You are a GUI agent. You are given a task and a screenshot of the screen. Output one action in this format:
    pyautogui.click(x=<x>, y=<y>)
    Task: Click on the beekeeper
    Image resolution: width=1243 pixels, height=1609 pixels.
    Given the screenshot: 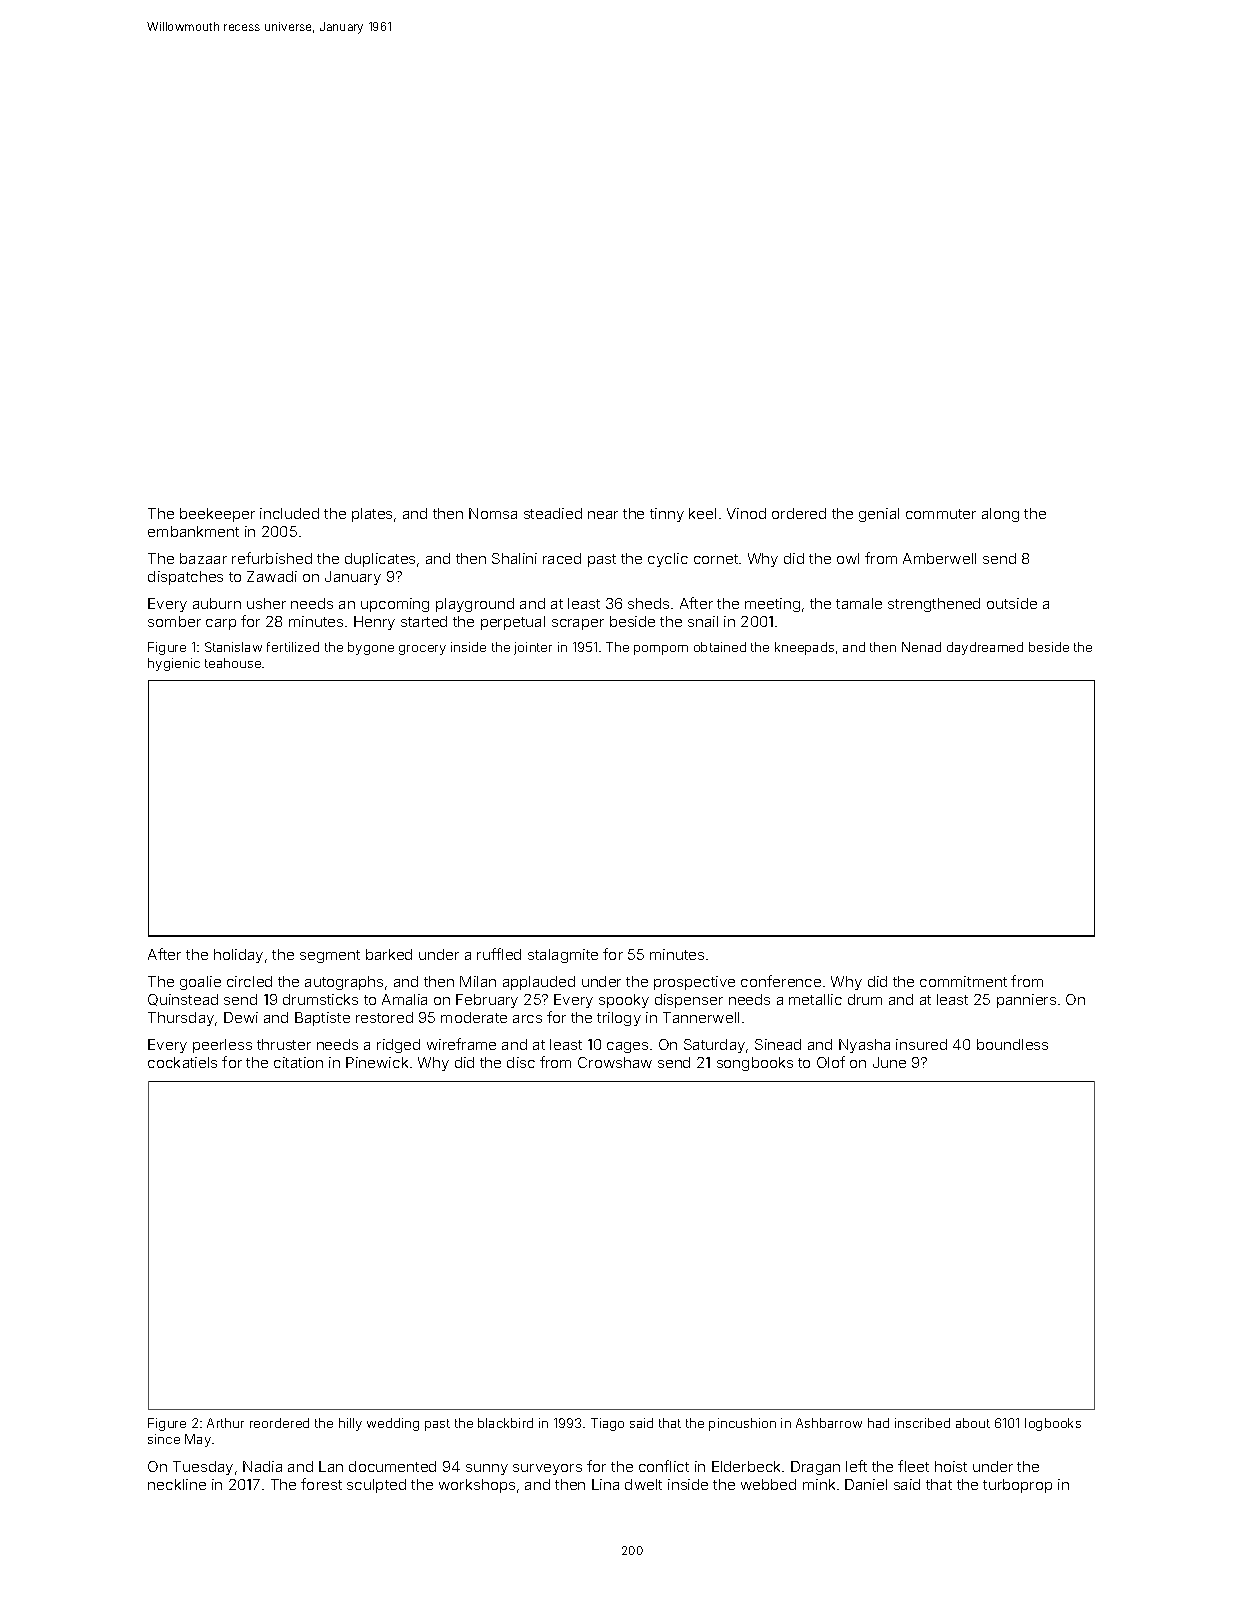 What is the action you would take?
    pyautogui.click(x=217, y=515)
